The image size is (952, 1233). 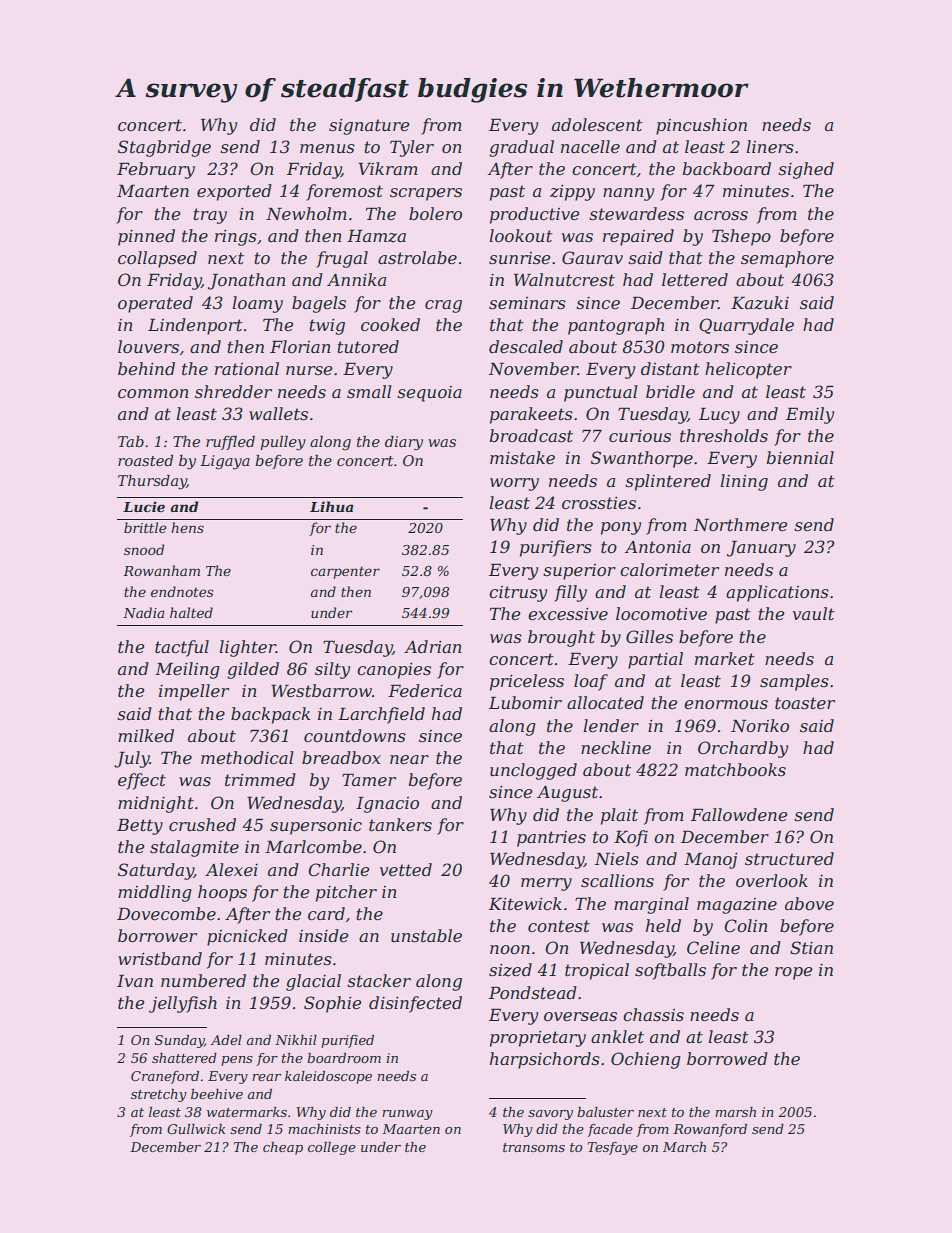 What do you see at coordinates (156, 170) in the screenshot?
I see `February` at bounding box center [156, 170].
